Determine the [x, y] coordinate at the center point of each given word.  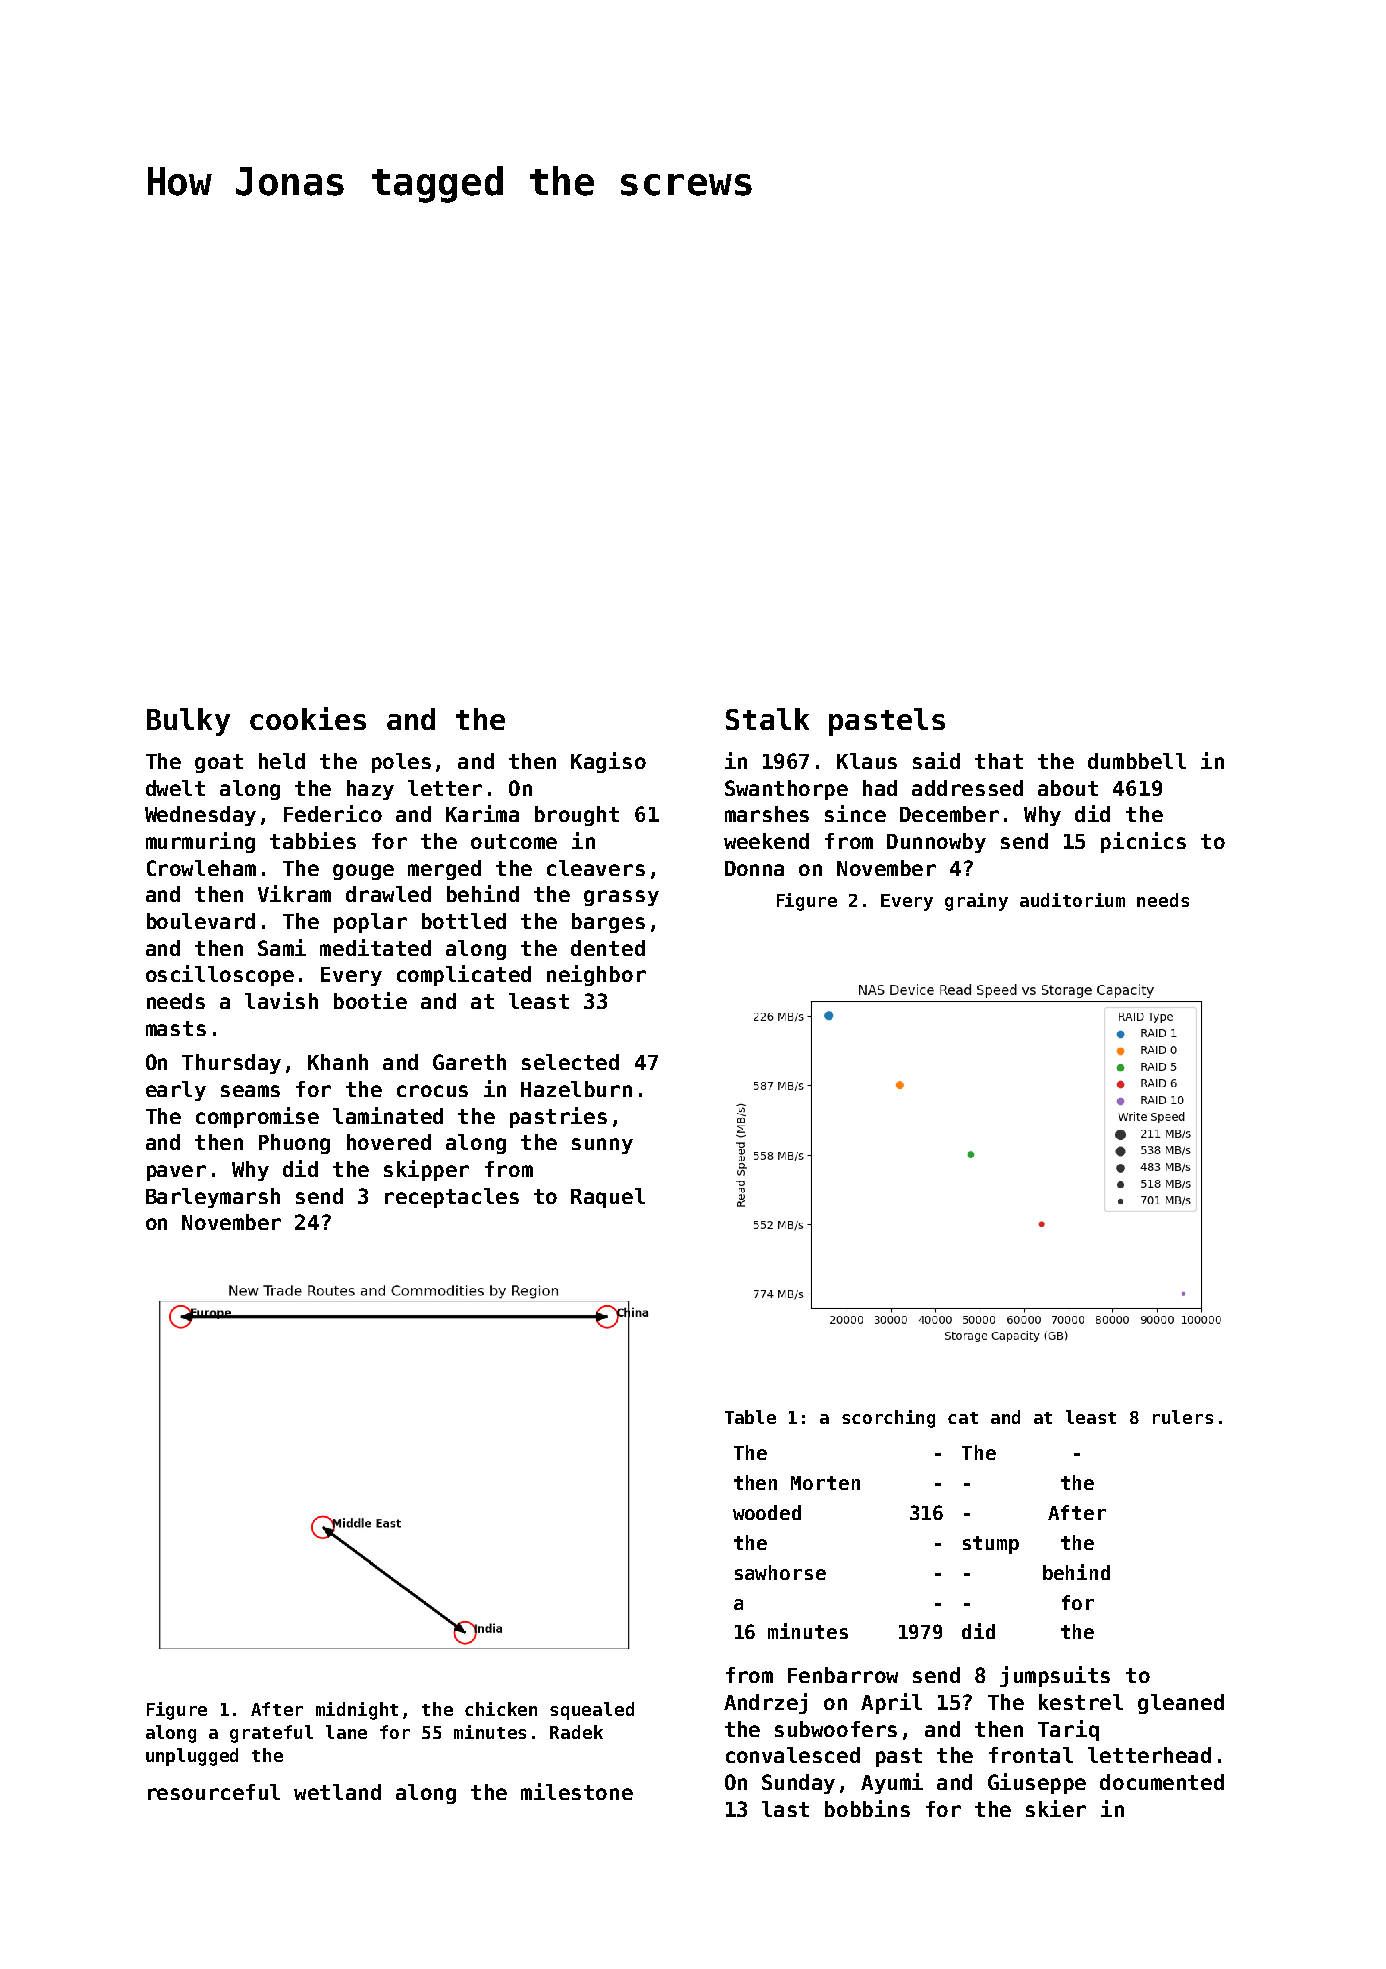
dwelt [175, 788]
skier [1056, 1808]
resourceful [214, 1792]
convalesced [793, 1755]
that [999, 761]
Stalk [767, 719]
